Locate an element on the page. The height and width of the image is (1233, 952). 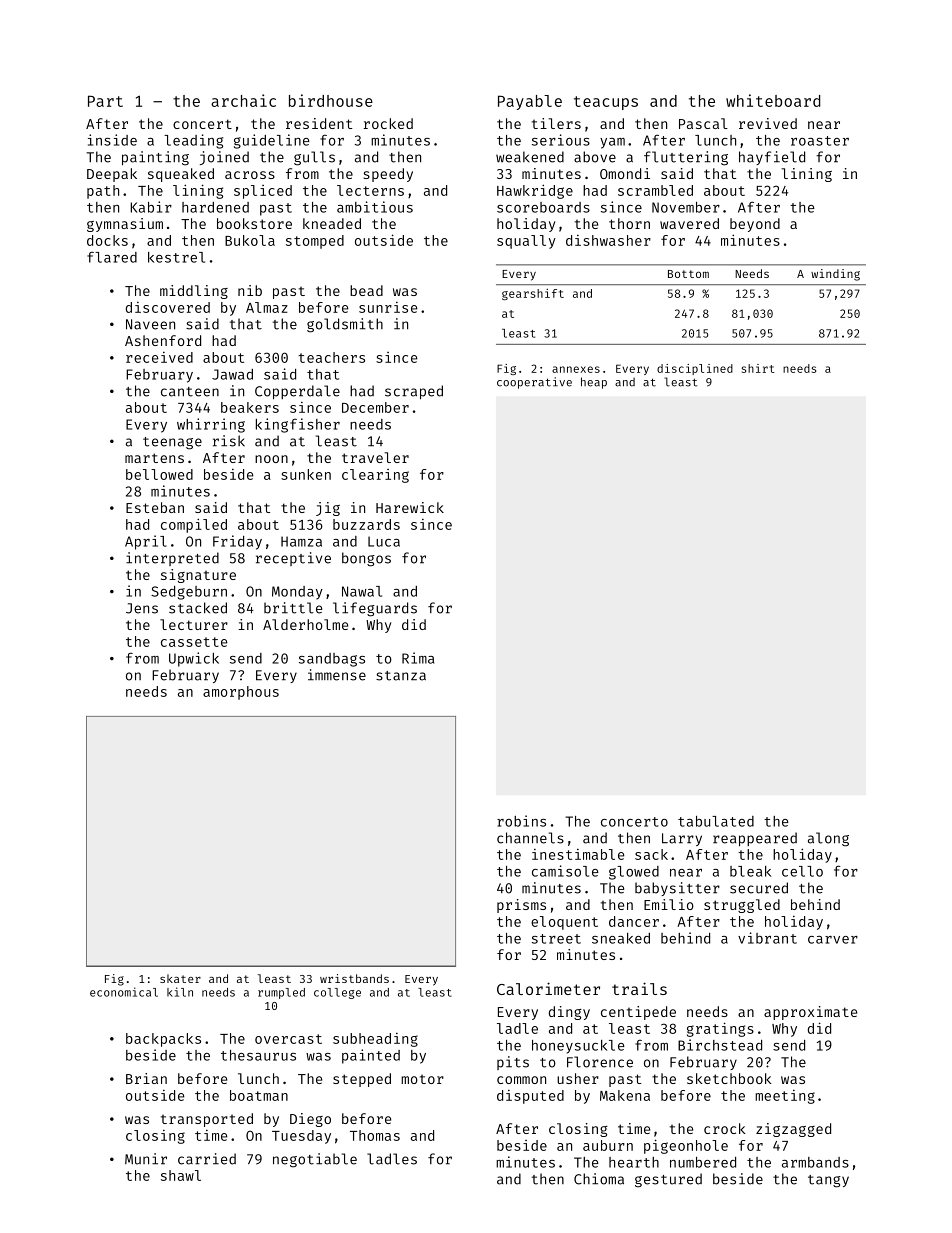
inside is located at coordinates (112, 140).
